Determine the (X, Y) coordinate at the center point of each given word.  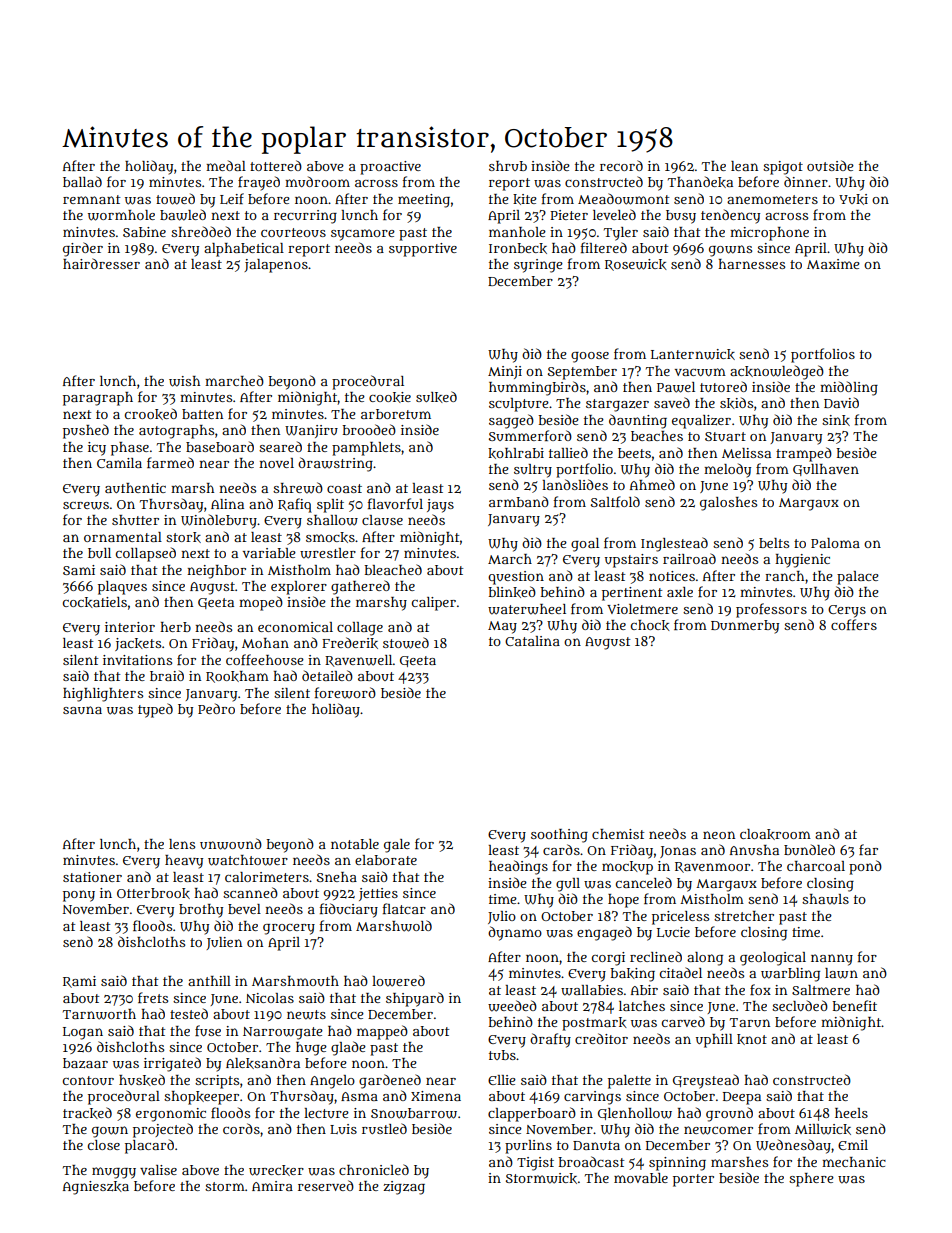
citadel (681, 972)
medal (226, 165)
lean (744, 166)
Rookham (237, 677)
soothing (559, 836)
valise (158, 1170)
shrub (508, 166)
